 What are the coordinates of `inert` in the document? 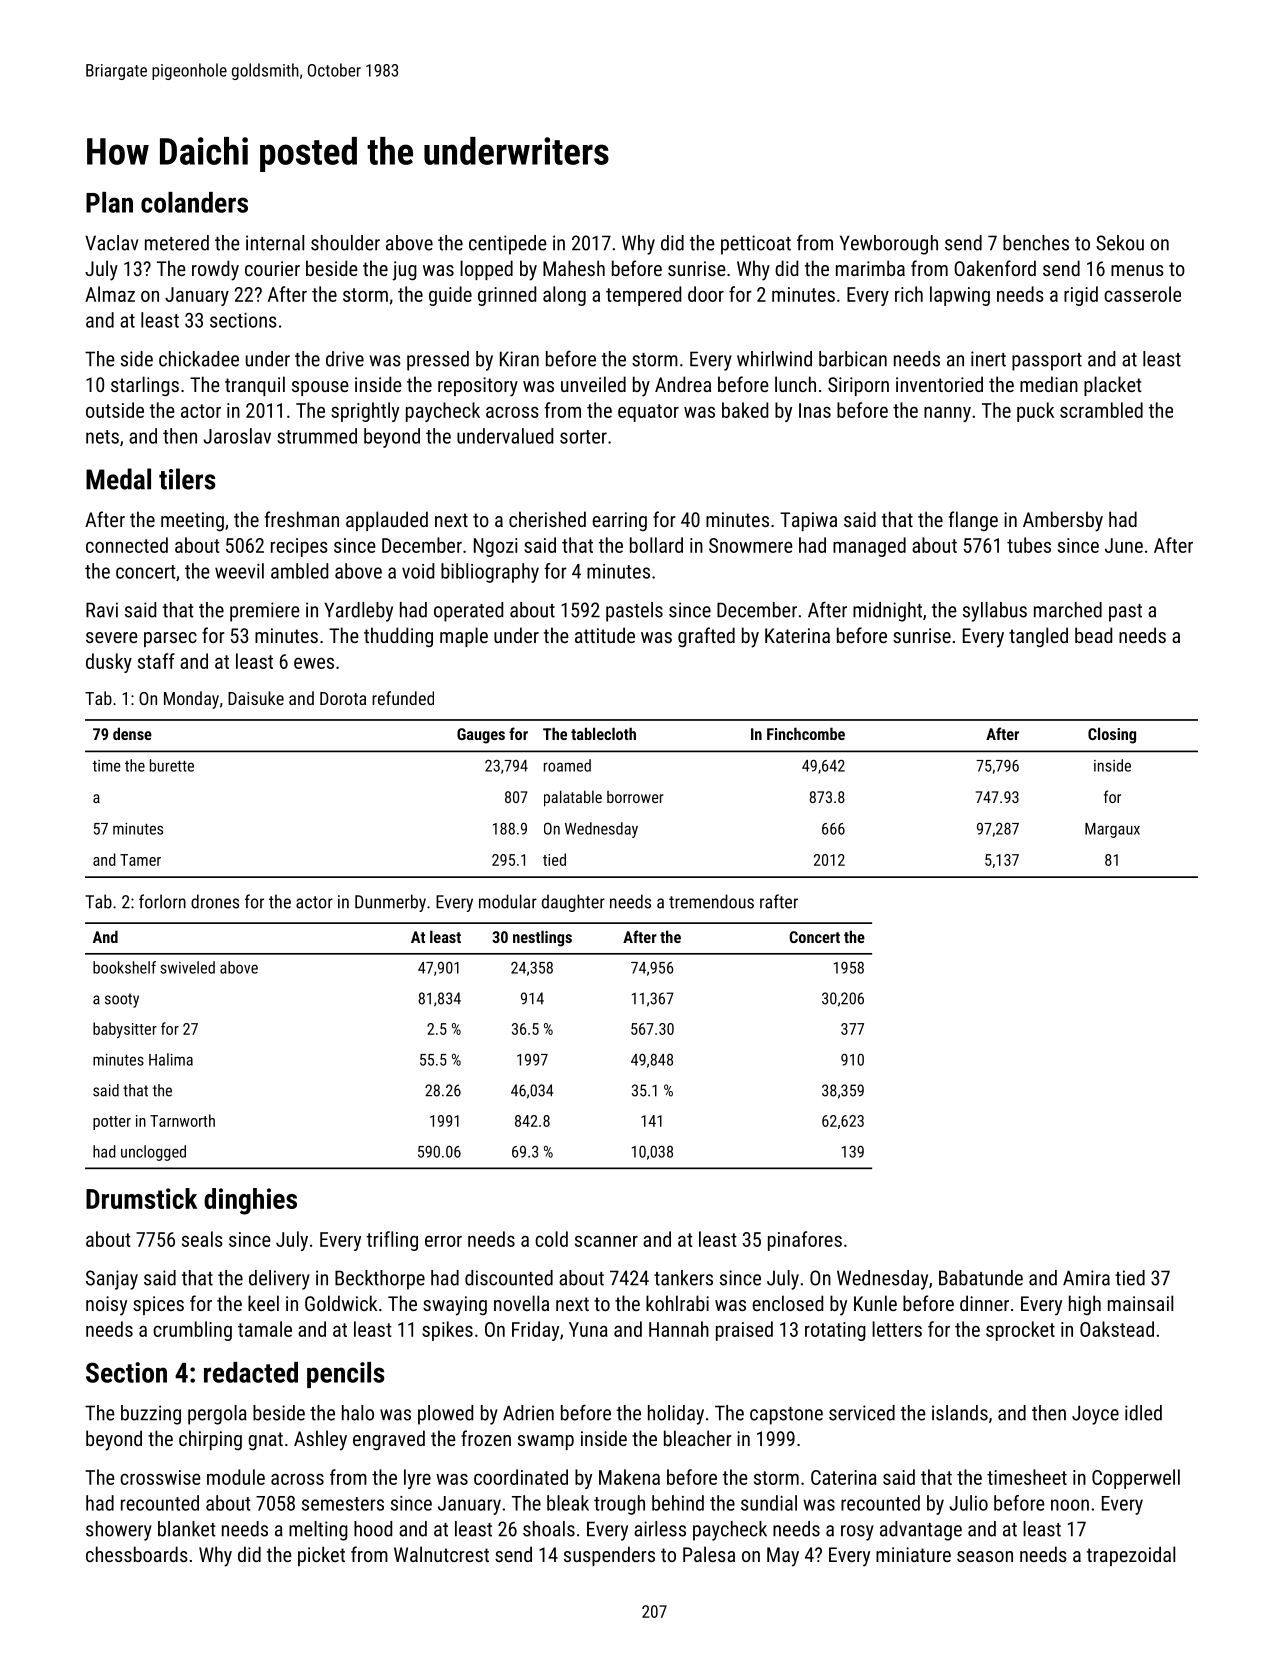 It's located at (988, 359).
